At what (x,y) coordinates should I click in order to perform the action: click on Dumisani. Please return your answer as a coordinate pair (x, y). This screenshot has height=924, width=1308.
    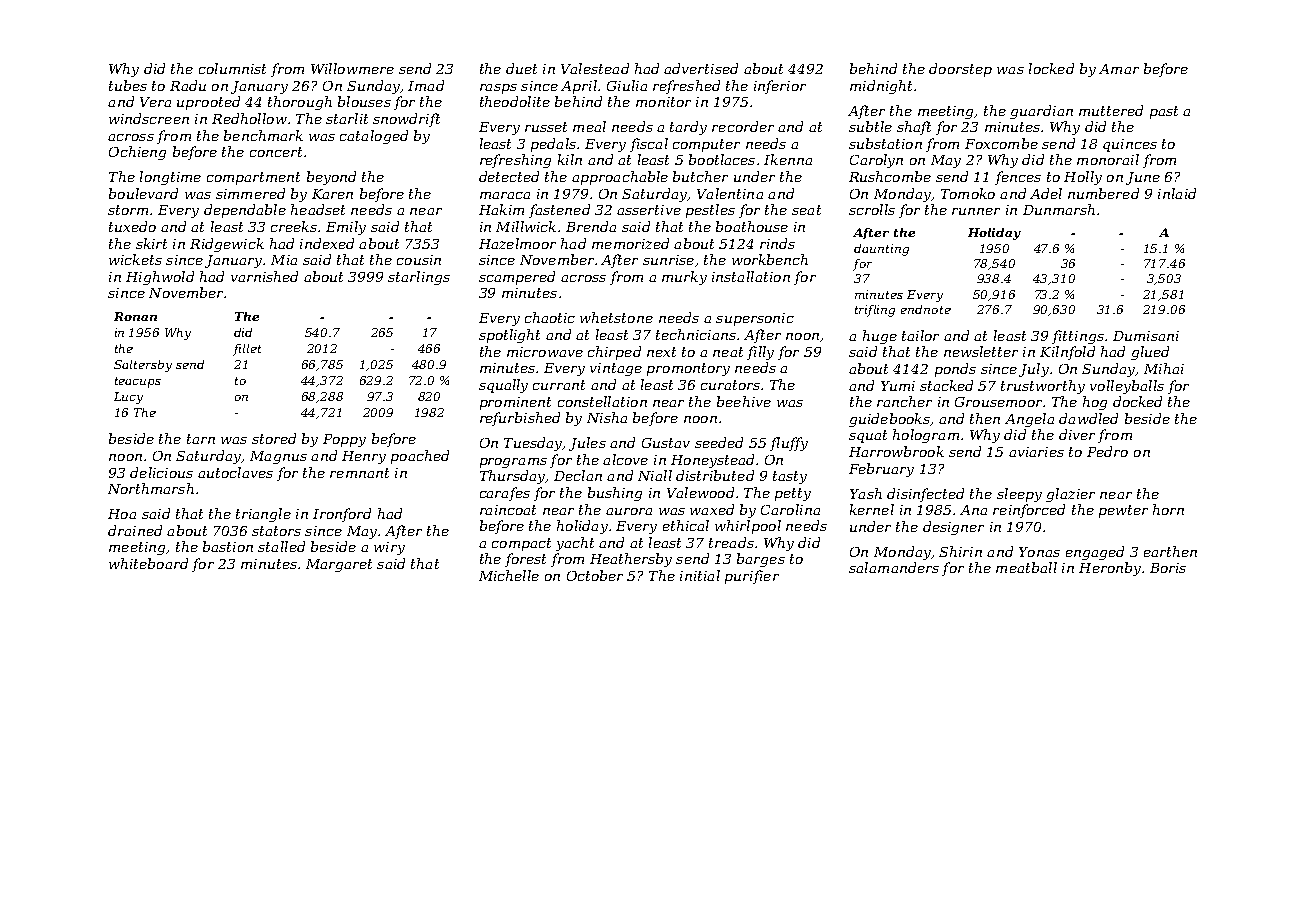
    Looking at the image, I should click on (1146, 336).
